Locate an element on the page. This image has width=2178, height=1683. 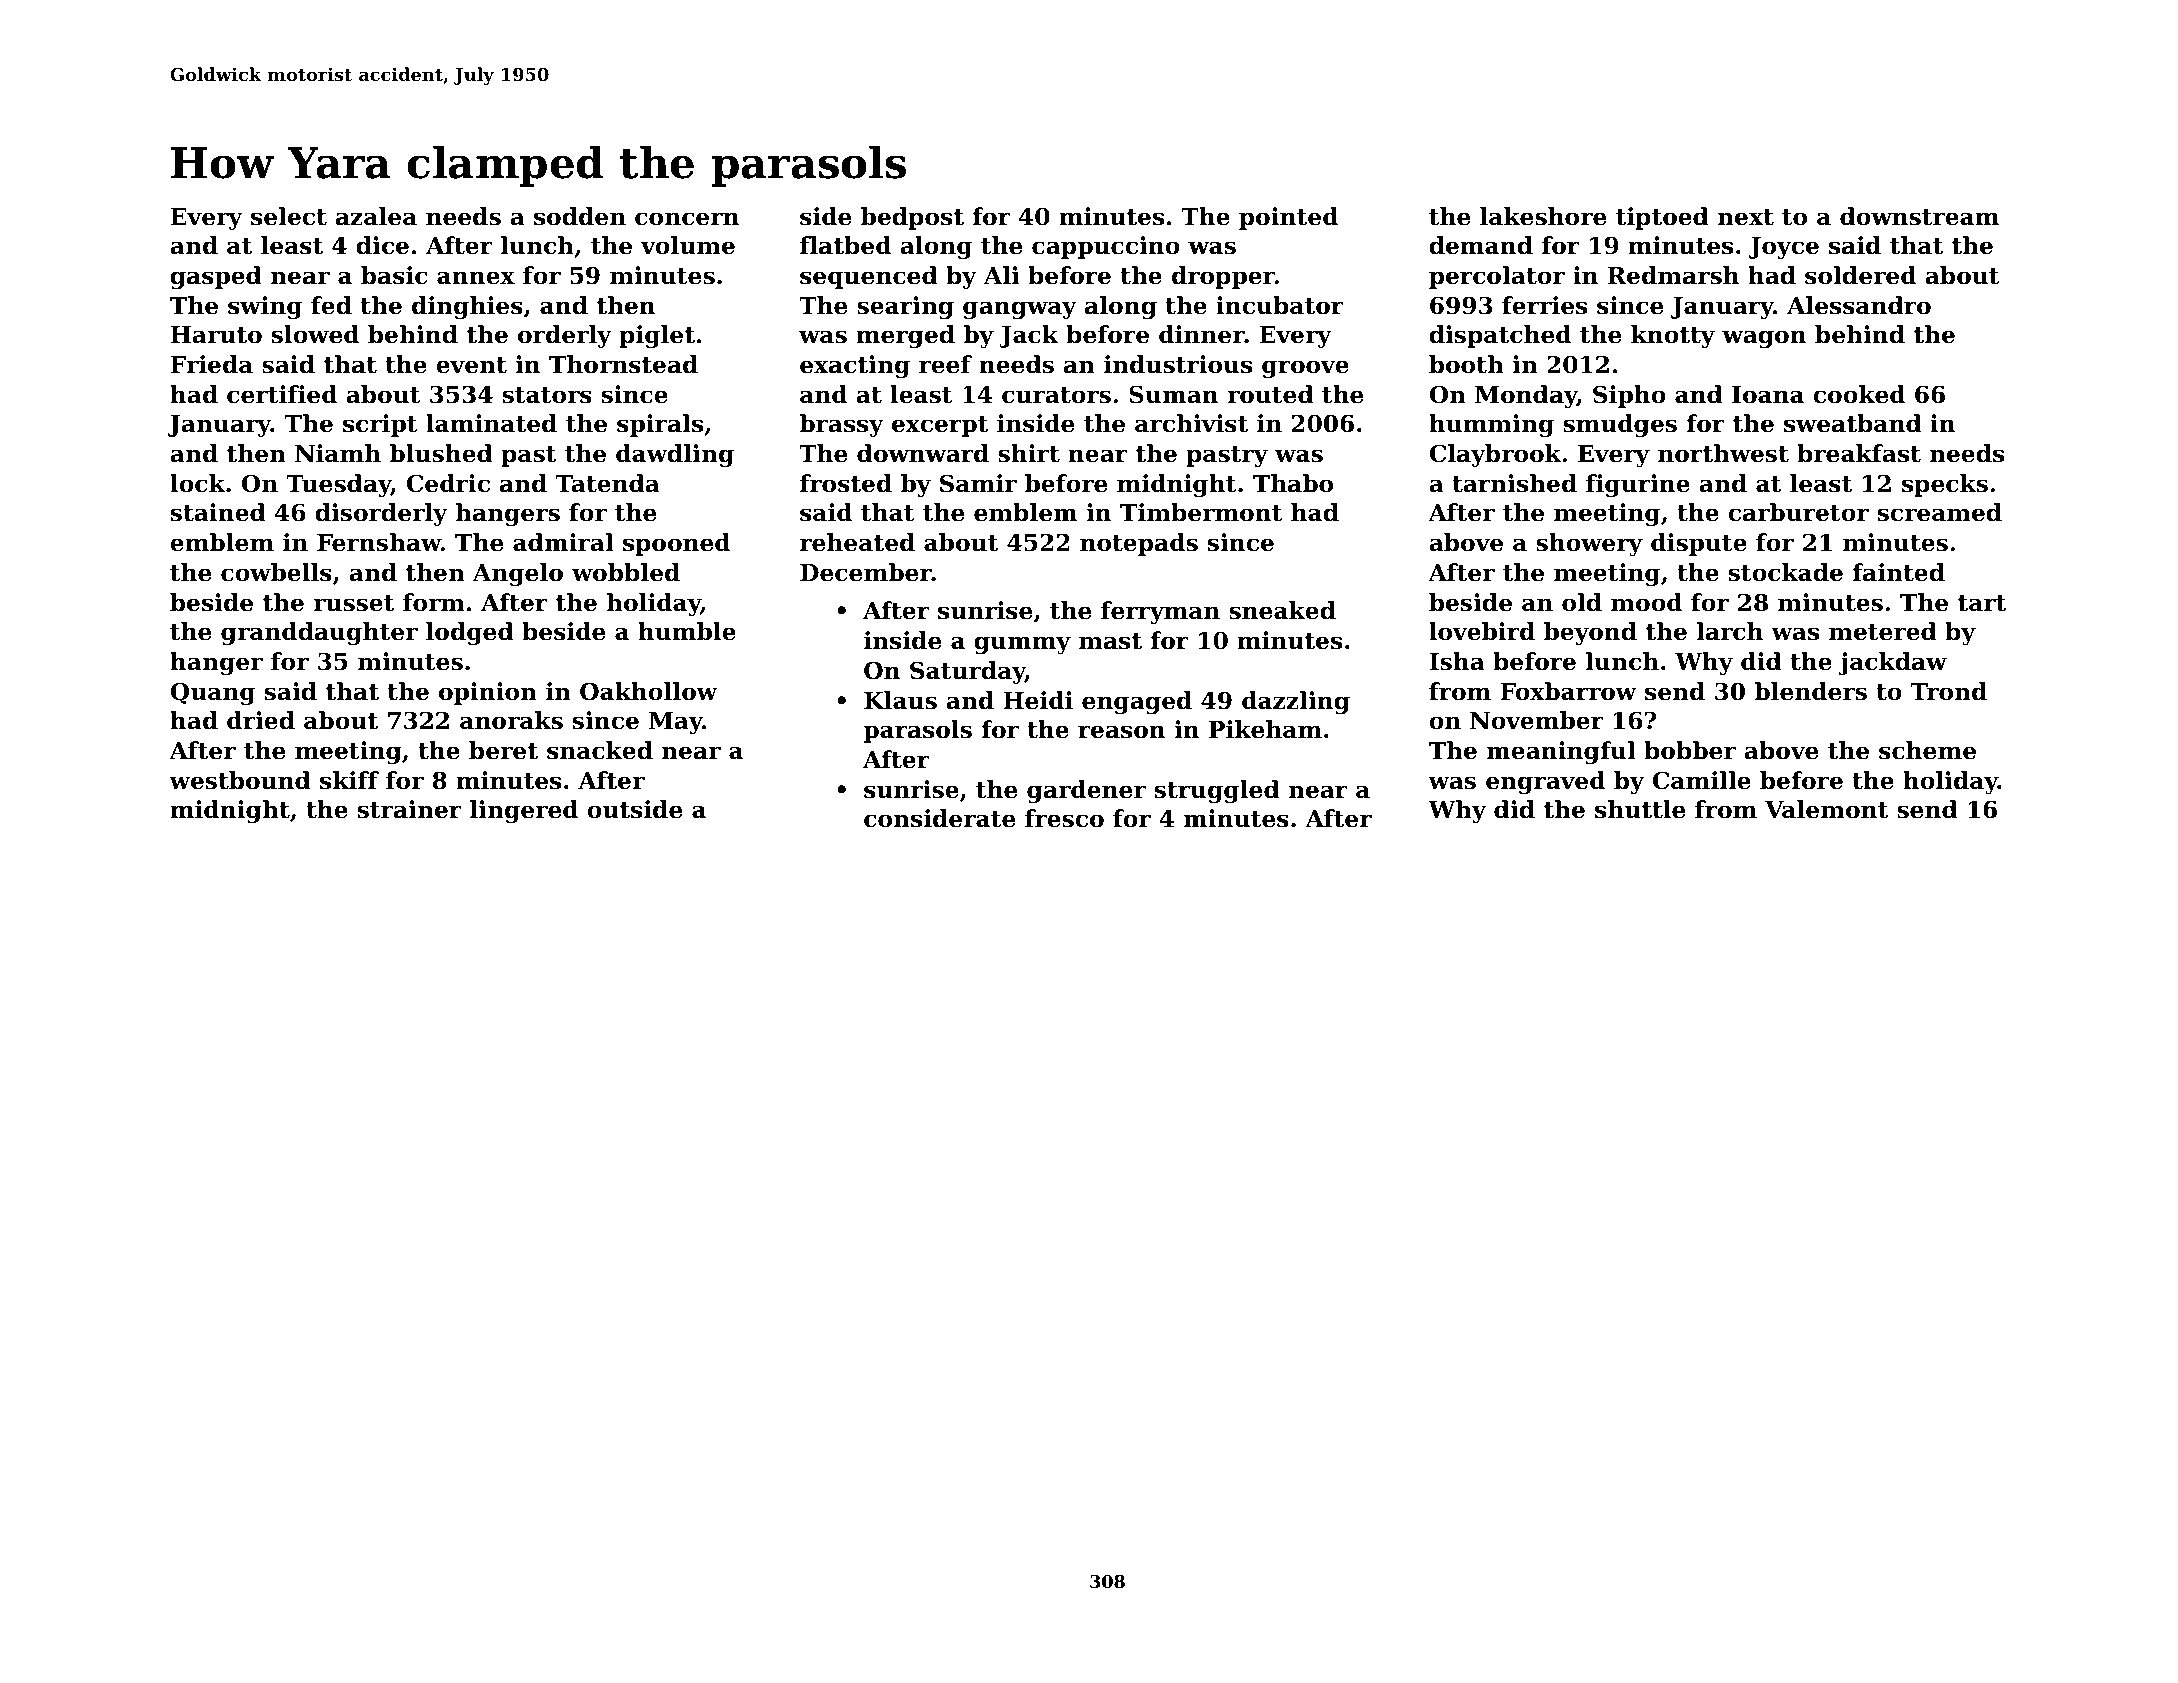
concern is located at coordinates (687, 219).
